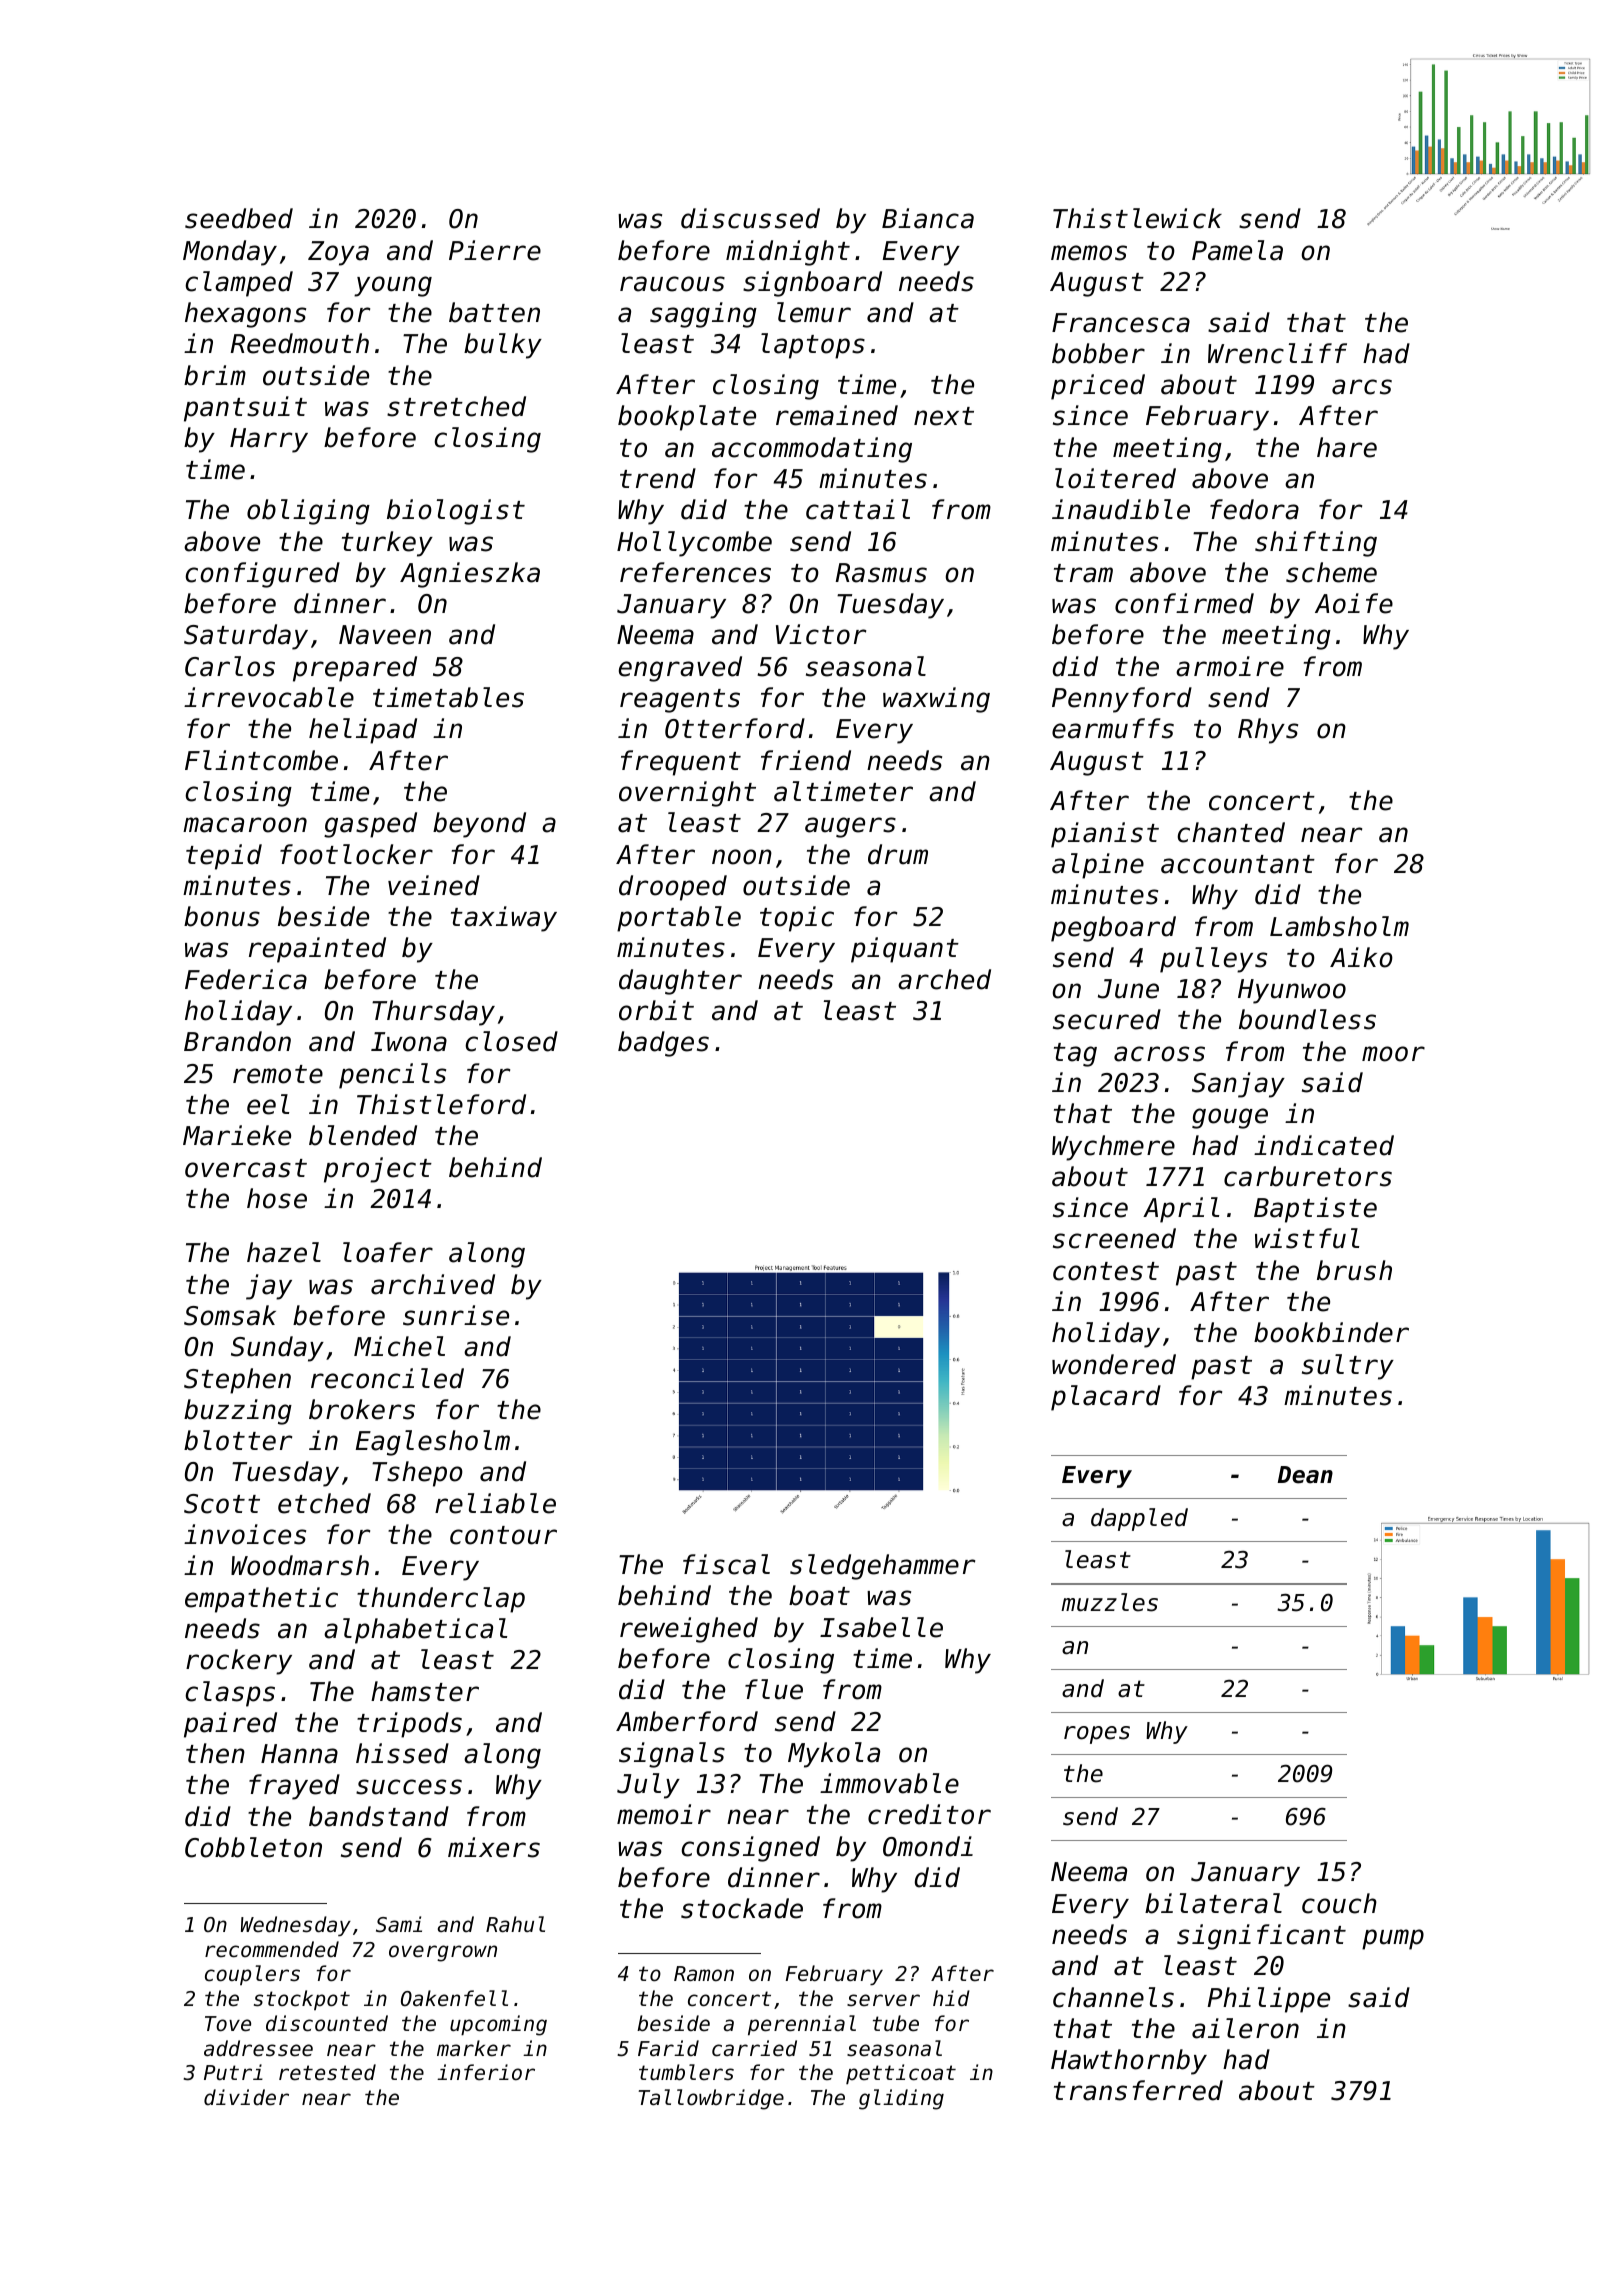  Describe the element at coordinates (434, 885) in the screenshot. I see `veined` at that location.
